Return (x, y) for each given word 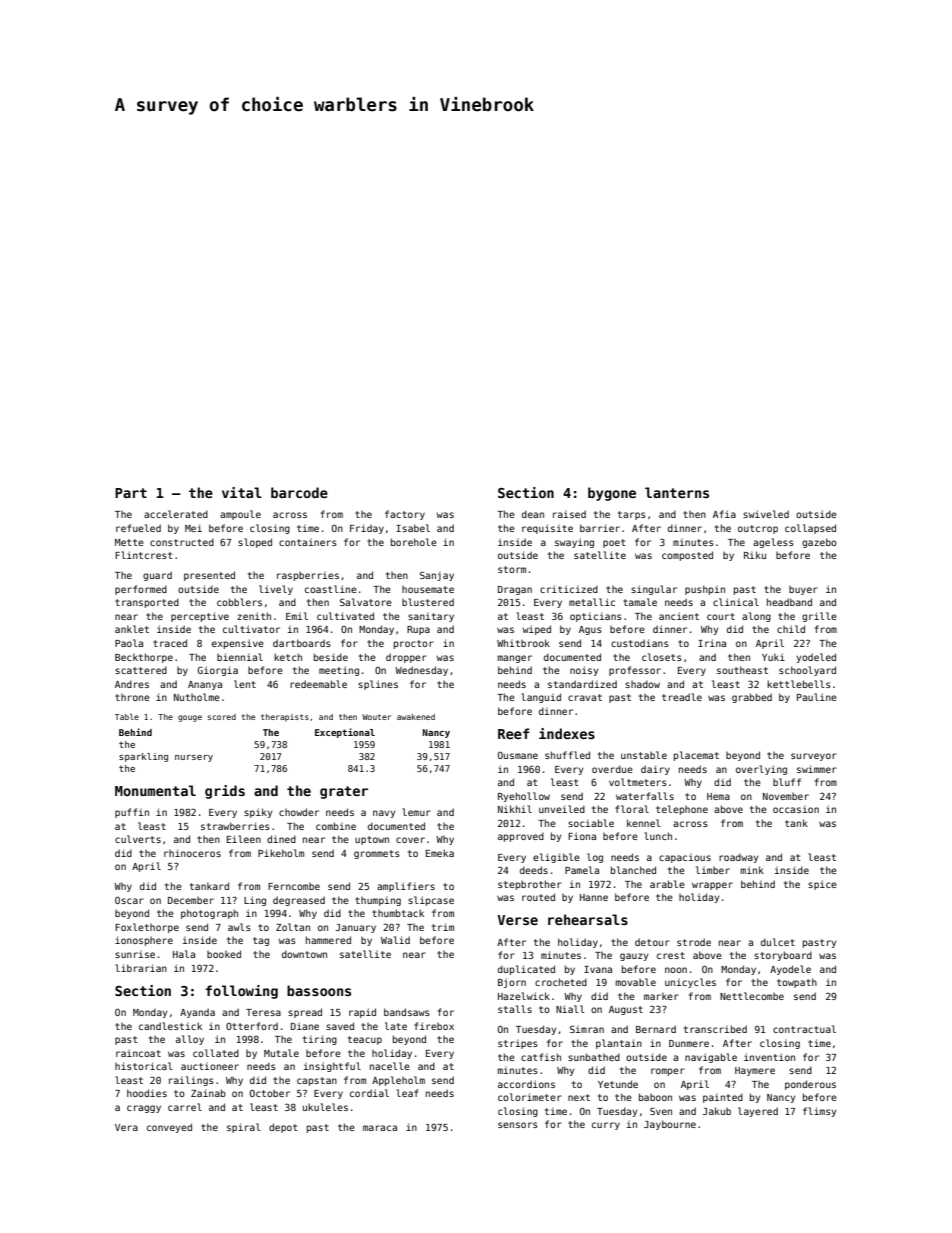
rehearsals (588, 919)
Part (131, 493)
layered (758, 1112)
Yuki (773, 657)
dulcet (778, 942)
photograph (209, 914)
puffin (132, 813)
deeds (534, 870)
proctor (414, 644)
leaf (407, 1093)
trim (443, 927)
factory (405, 515)
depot (283, 1128)
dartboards (302, 643)
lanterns (677, 492)
